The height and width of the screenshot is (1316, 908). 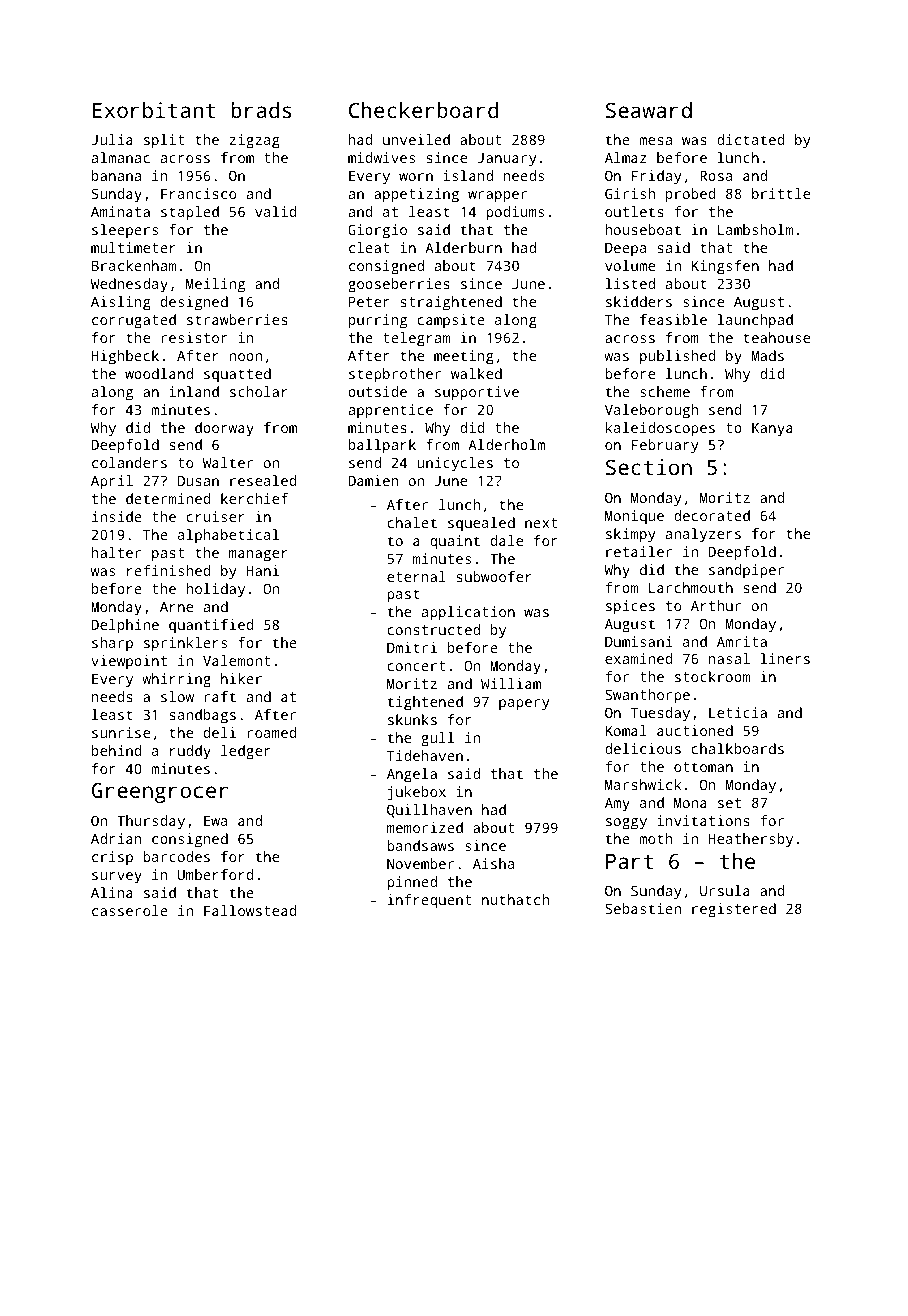 What do you see at coordinates (377, 231) in the screenshot?
I see `Giorgio` at bounding box center [377, 231].
